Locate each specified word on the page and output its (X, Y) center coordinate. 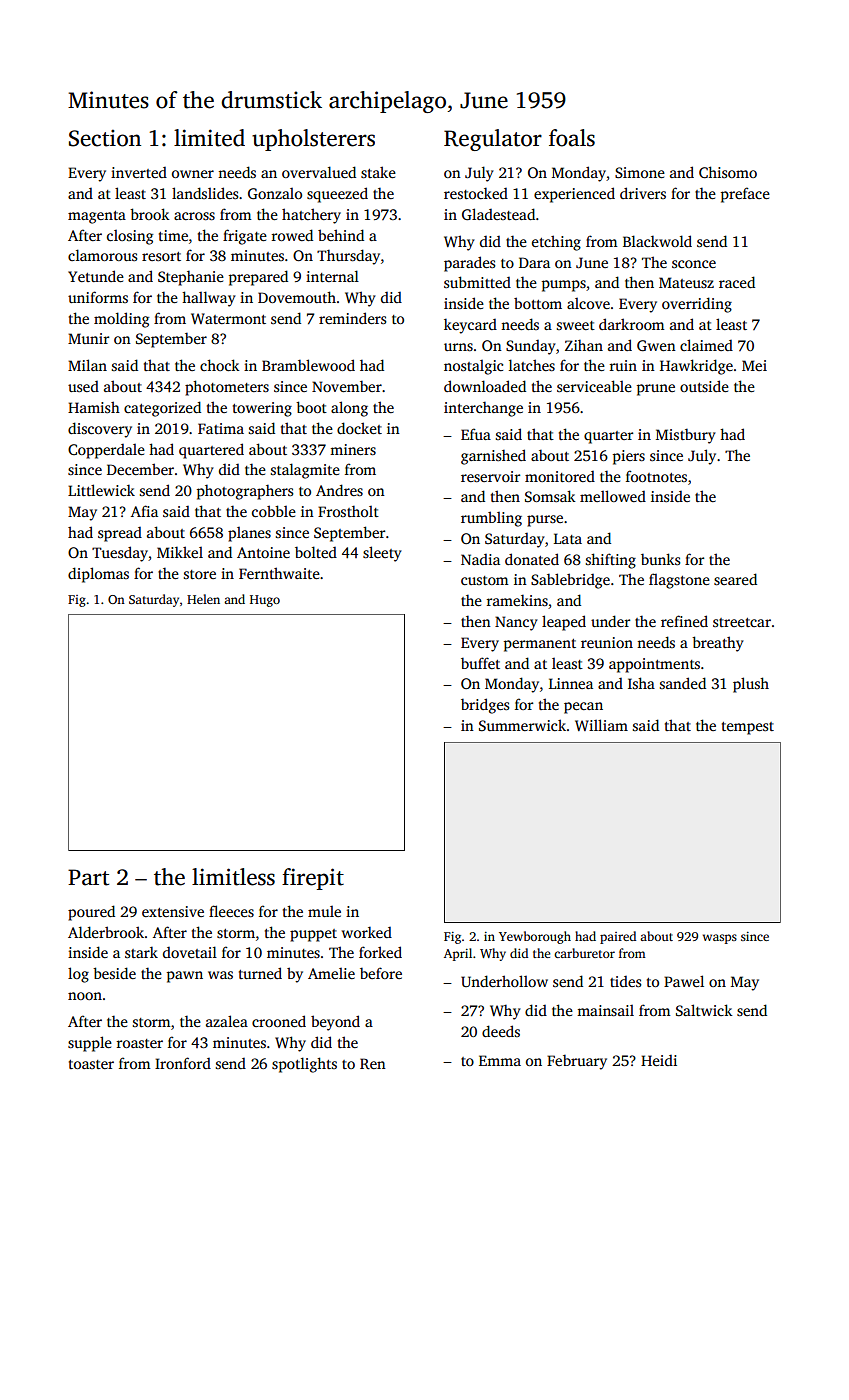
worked (367, 932)
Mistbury (686, 436)
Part (88, 877)
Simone (640, 172)
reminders (353, 318)
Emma (500, 1060)
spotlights (304, 1065)
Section (105, 138)
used (83, 386)
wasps (720, 939)
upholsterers (313, 140)
